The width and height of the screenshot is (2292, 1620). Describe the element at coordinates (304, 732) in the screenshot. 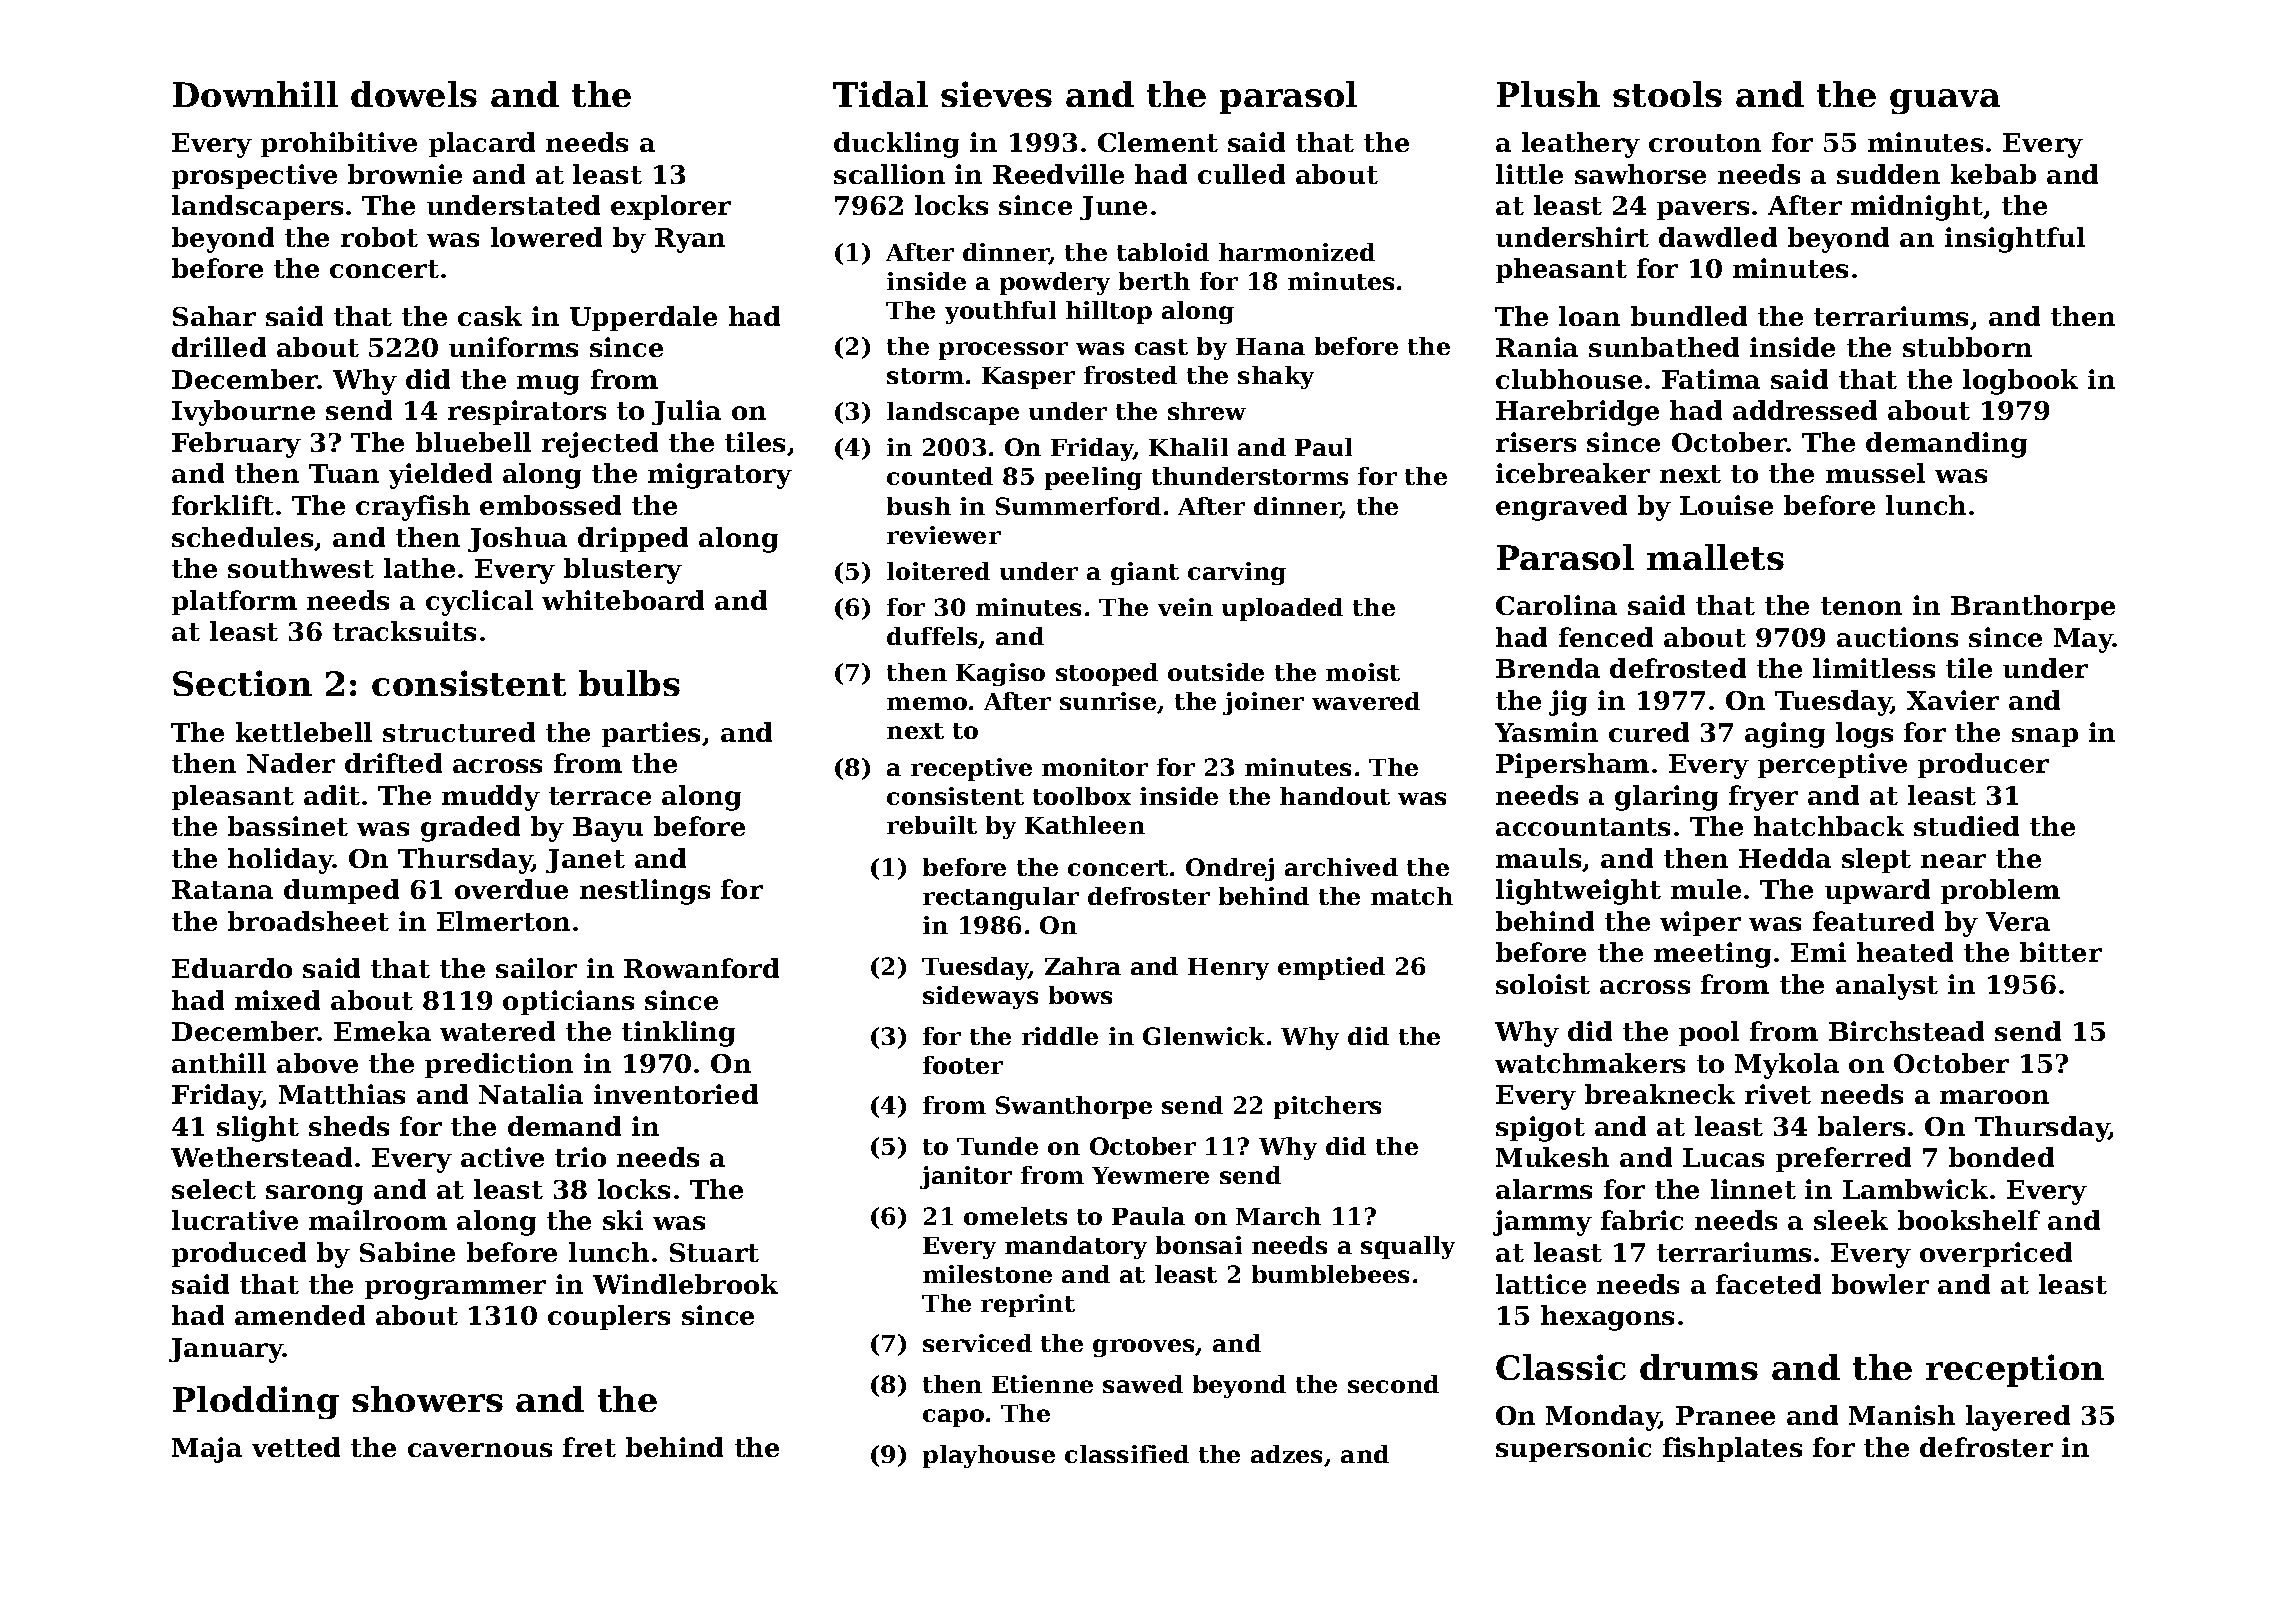

I see `kettlebell` at that location.
